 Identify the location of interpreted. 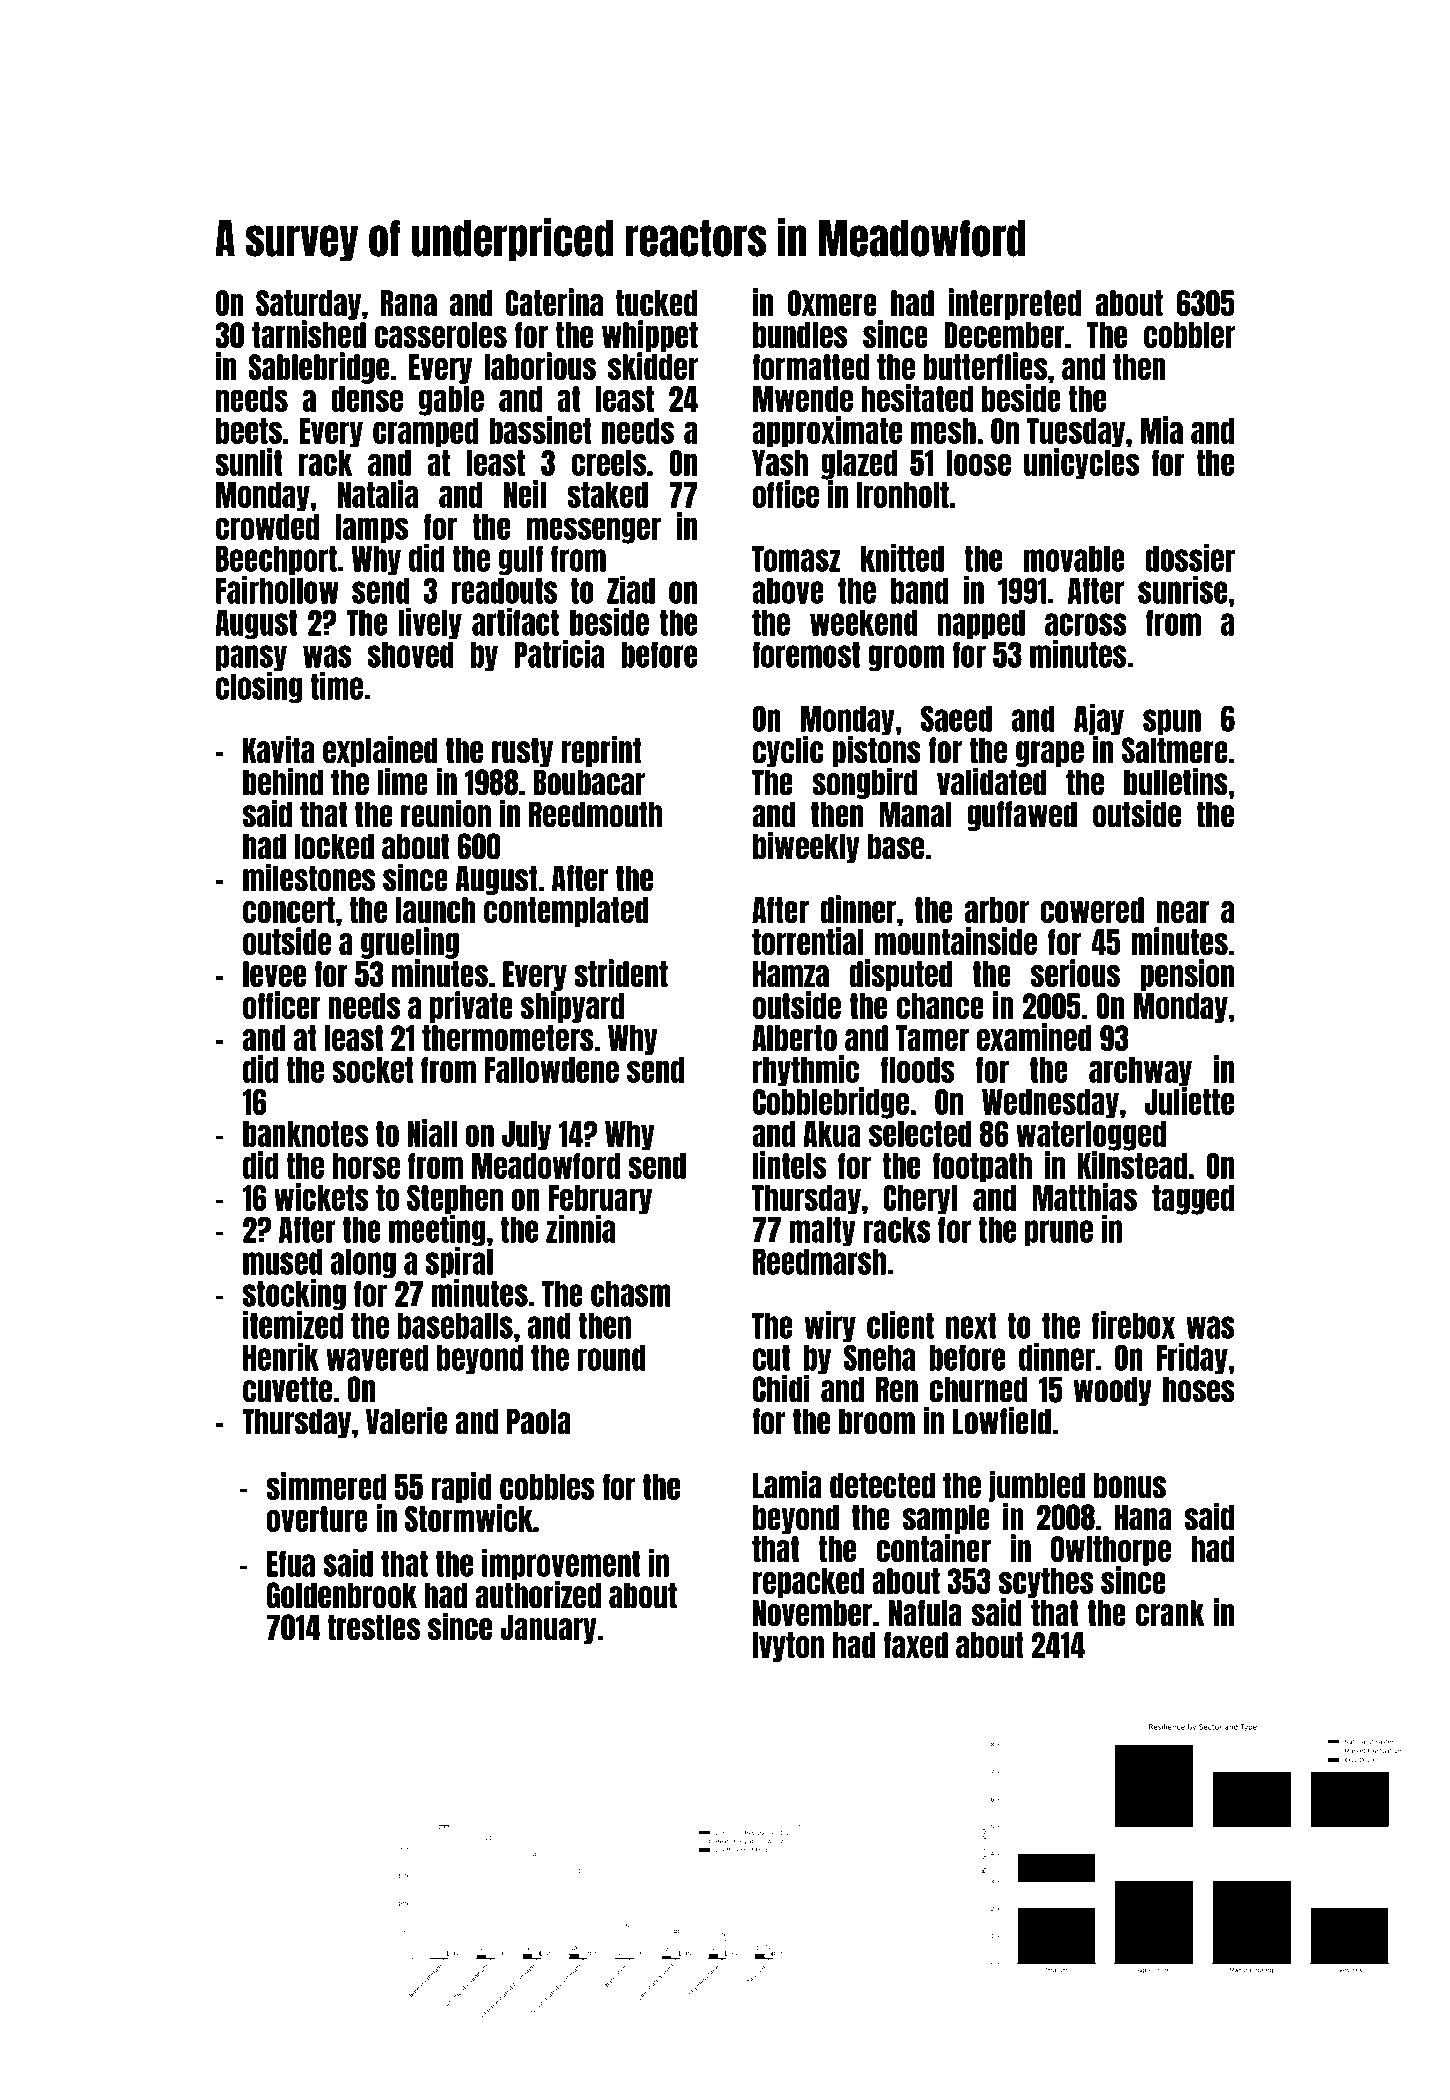
(1014, 304).
